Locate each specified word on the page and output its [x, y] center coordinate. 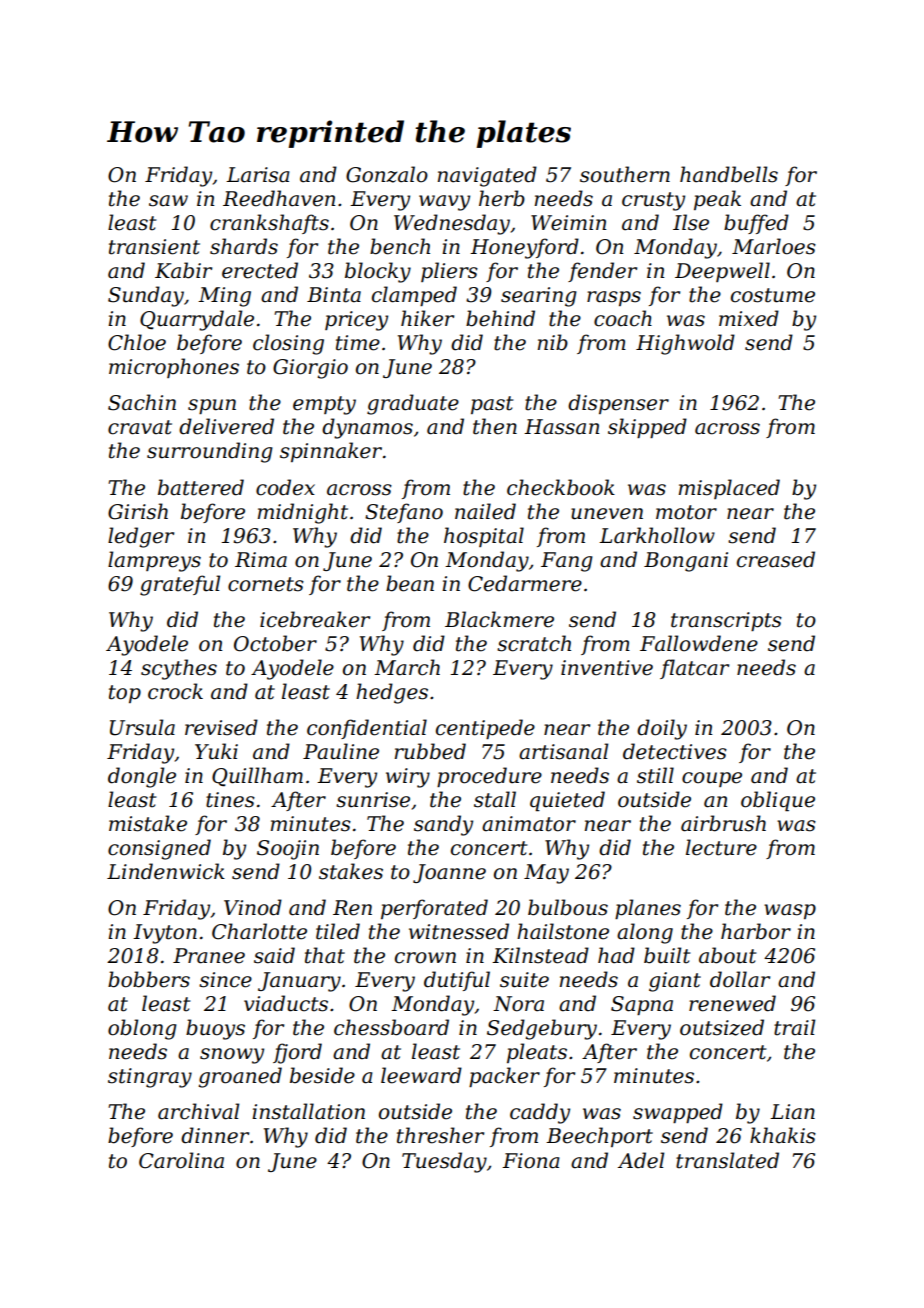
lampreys [154, 561]
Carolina [181, 1160]
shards [244, 246]
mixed [749, 318]
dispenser [618, 404]
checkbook [561, 487]
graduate [413, 404]
